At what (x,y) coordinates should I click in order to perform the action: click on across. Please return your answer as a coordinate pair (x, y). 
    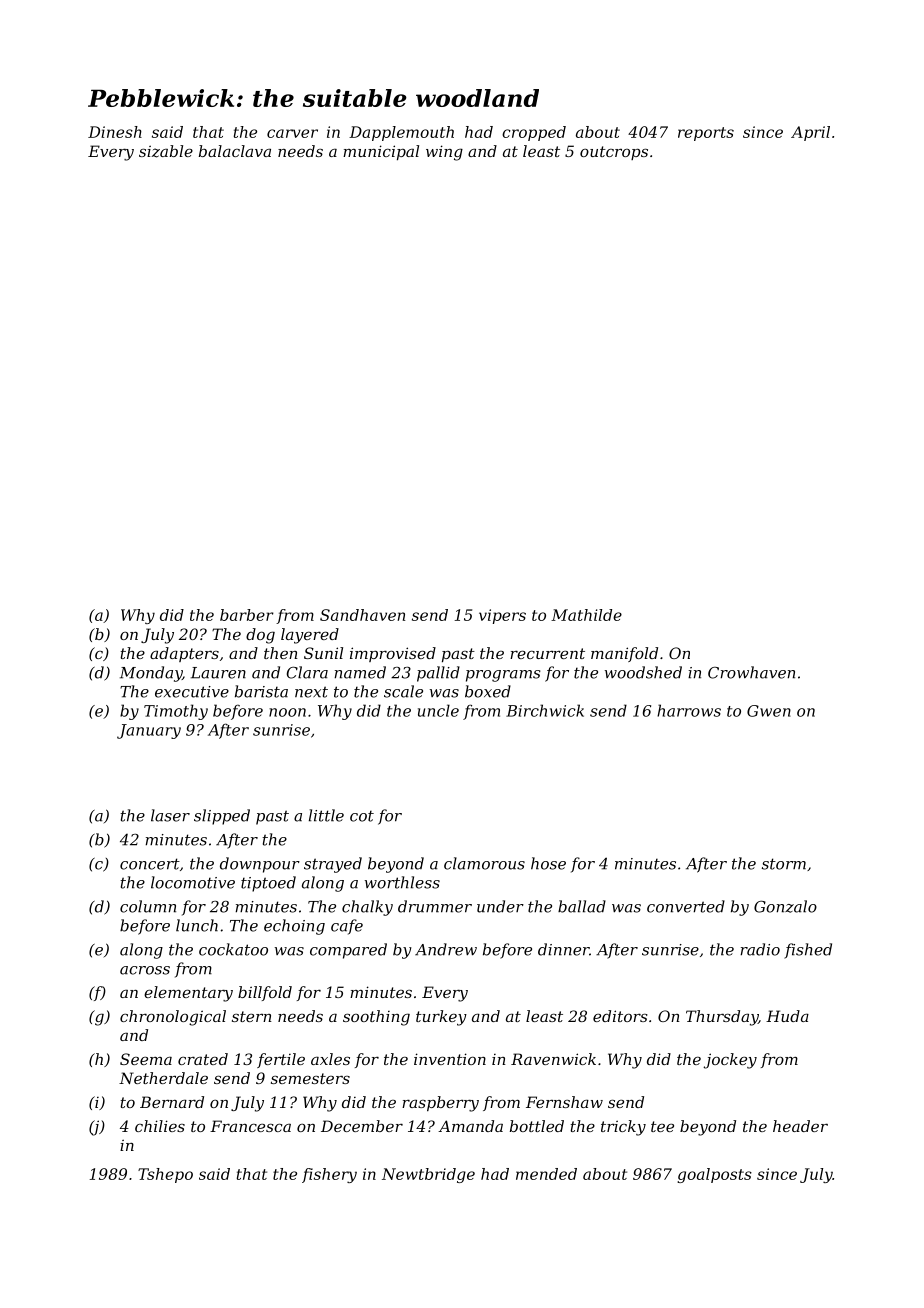
    Looking at the image, I should click on (145, 970).
